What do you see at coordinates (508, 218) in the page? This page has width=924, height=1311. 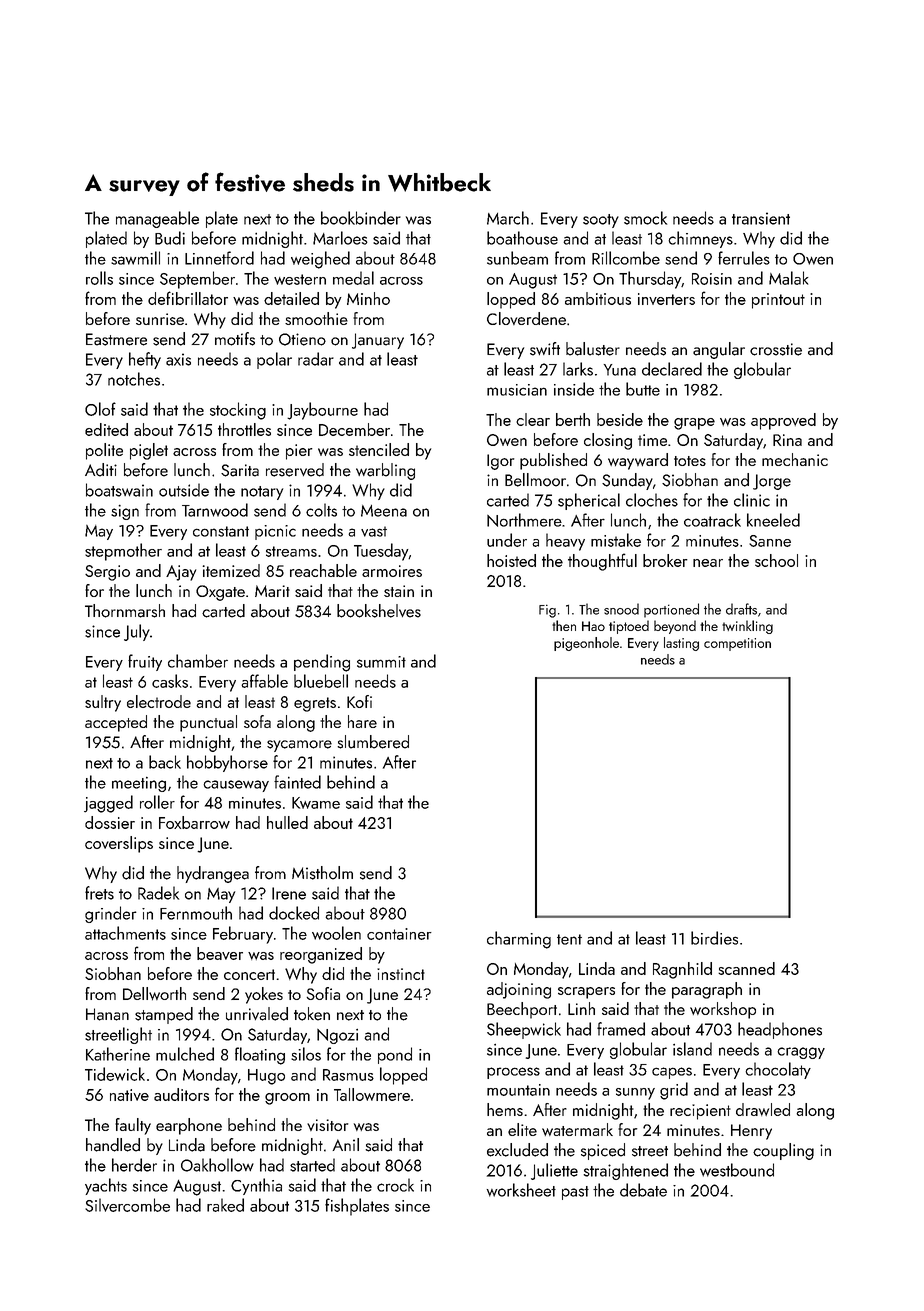 I see `March` at bounding box center [508, 218].
